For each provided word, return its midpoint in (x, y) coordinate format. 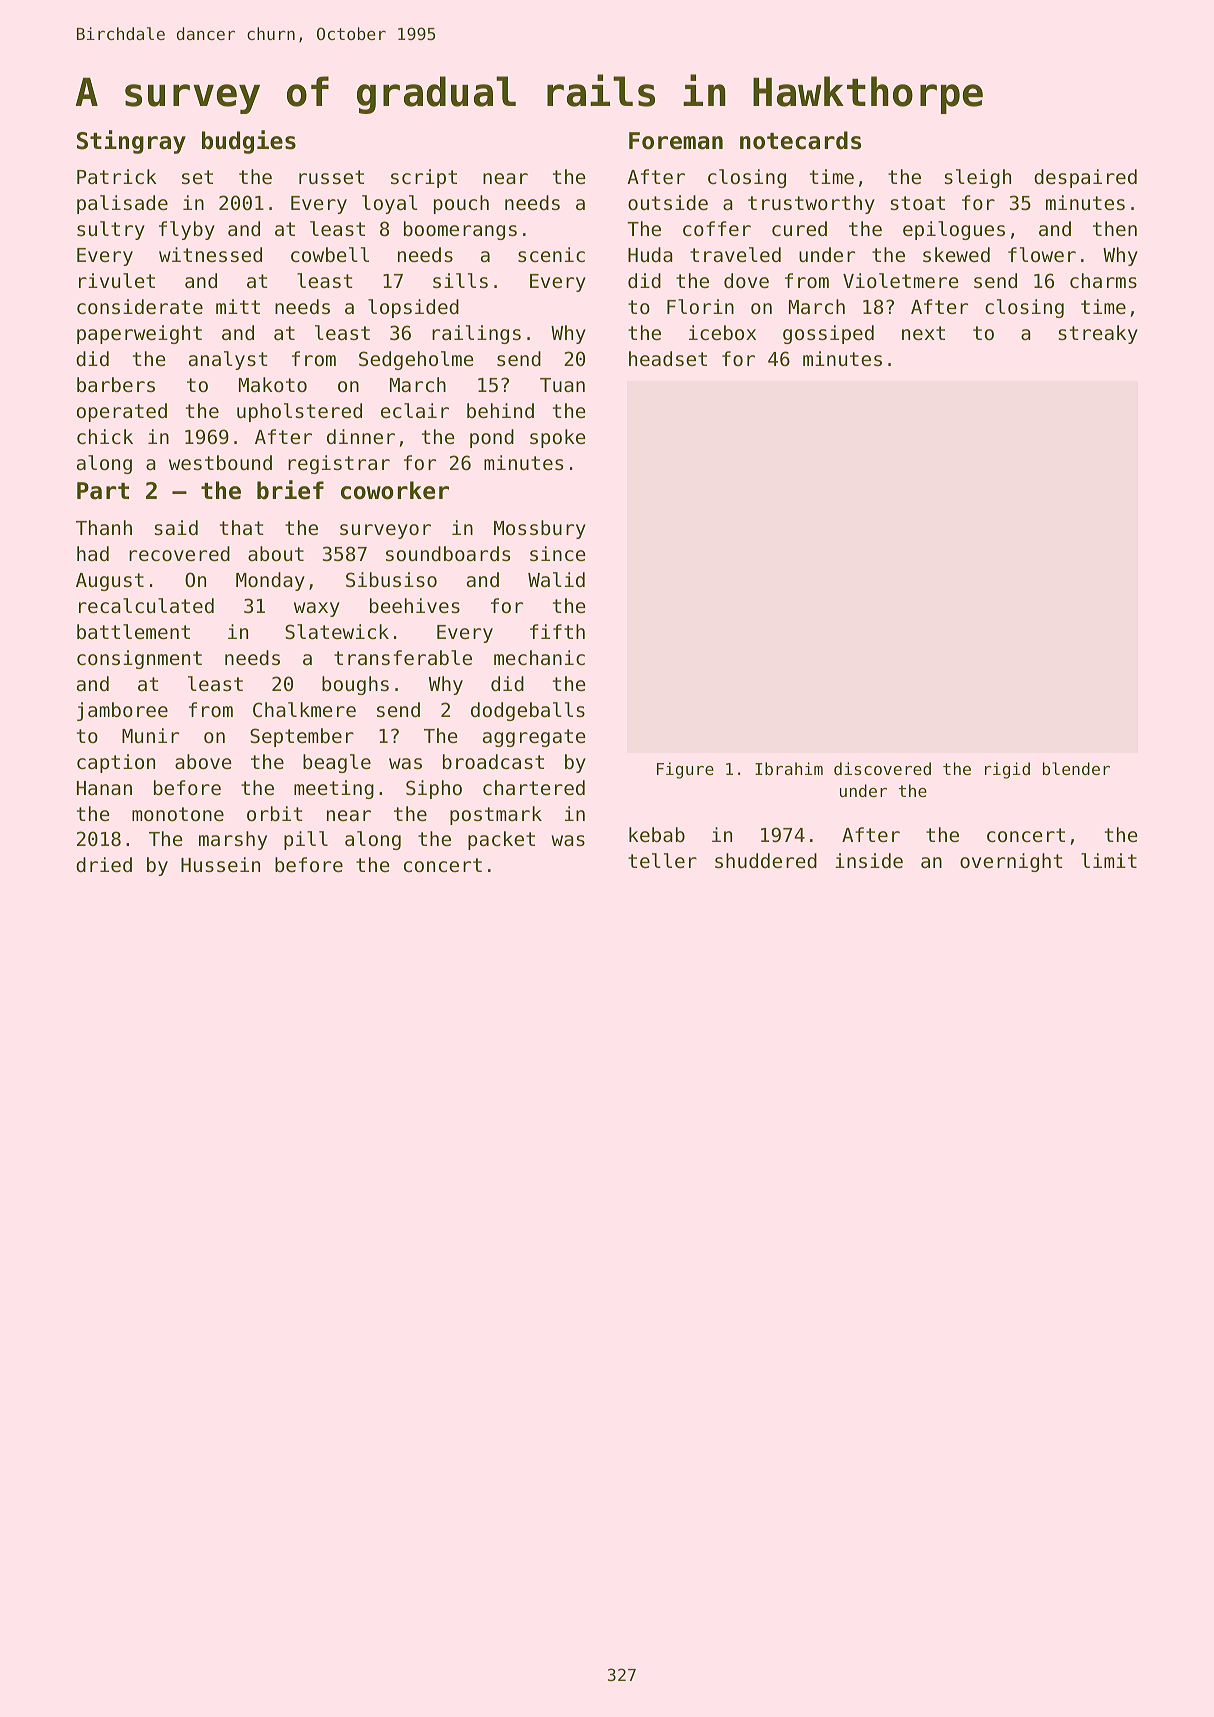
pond (492, 438)
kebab (657, 834)
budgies (249, 142)
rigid (1007, 770)
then (1115, 228)
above (203, 761)
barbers (116, 384)
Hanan (104, 788)
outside (668, 202)
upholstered (299, 412)
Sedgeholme (416, 360)
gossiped (828, 334)
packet (501, 840)
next (923, 333)
